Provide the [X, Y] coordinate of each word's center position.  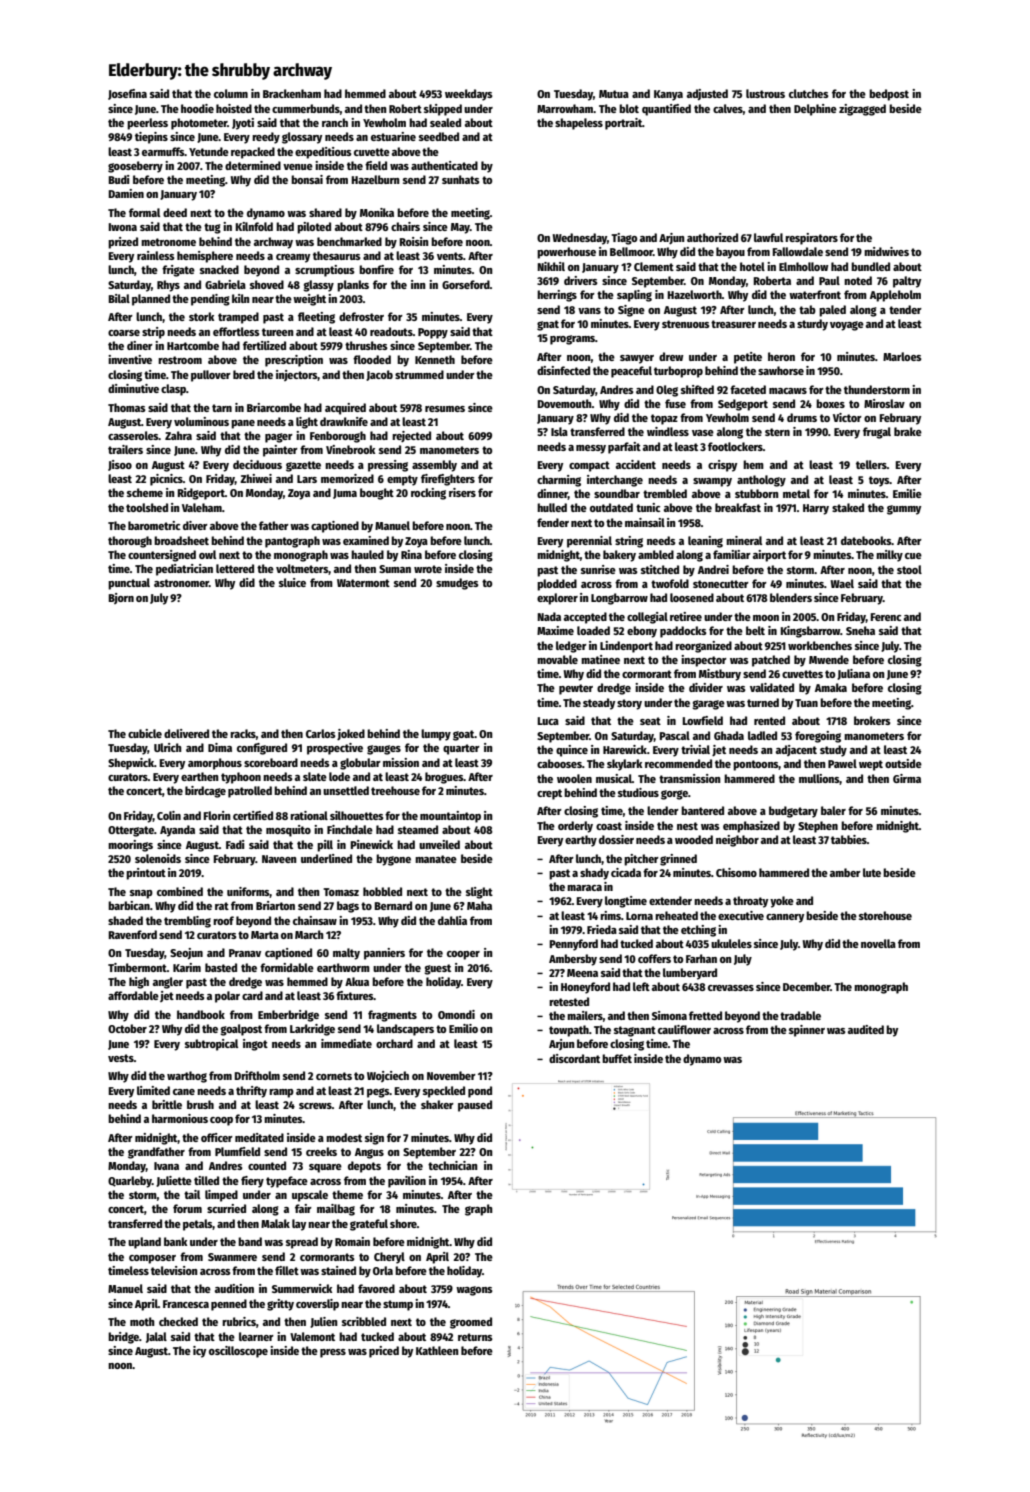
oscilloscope [238, 1352]
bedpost [889, 95]
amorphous [215, 764]
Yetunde [209, 151]
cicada [626, 872]
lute [872, 872]
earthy [581, 841]
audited [866, 1029]
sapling [634, 296]
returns [475, 1337]
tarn [222, 408]
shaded [125, 920]
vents [450, 256]
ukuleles [731, 943]
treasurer [733, 324]
